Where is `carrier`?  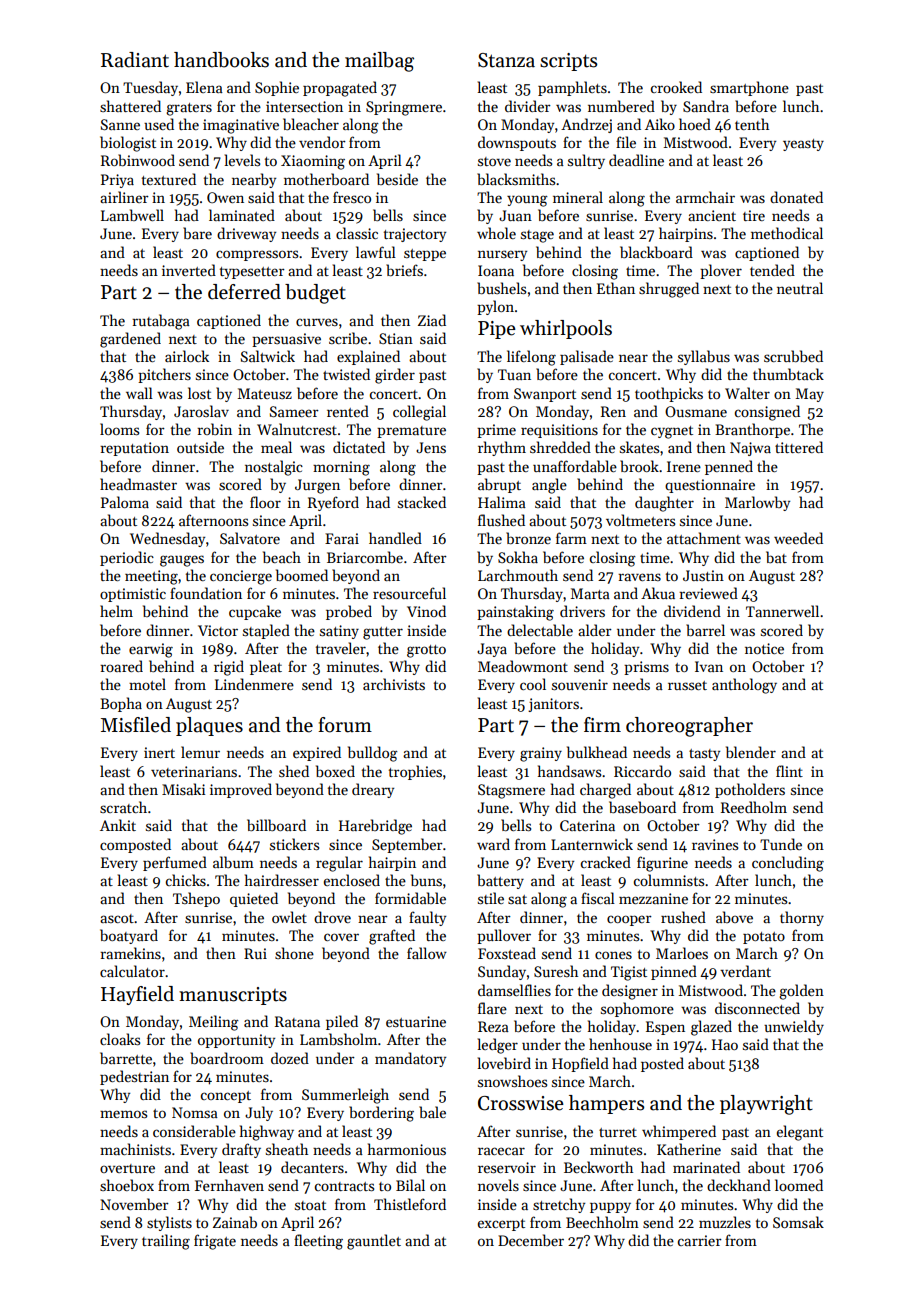
carrier is located at coordinates (700, 1240).
